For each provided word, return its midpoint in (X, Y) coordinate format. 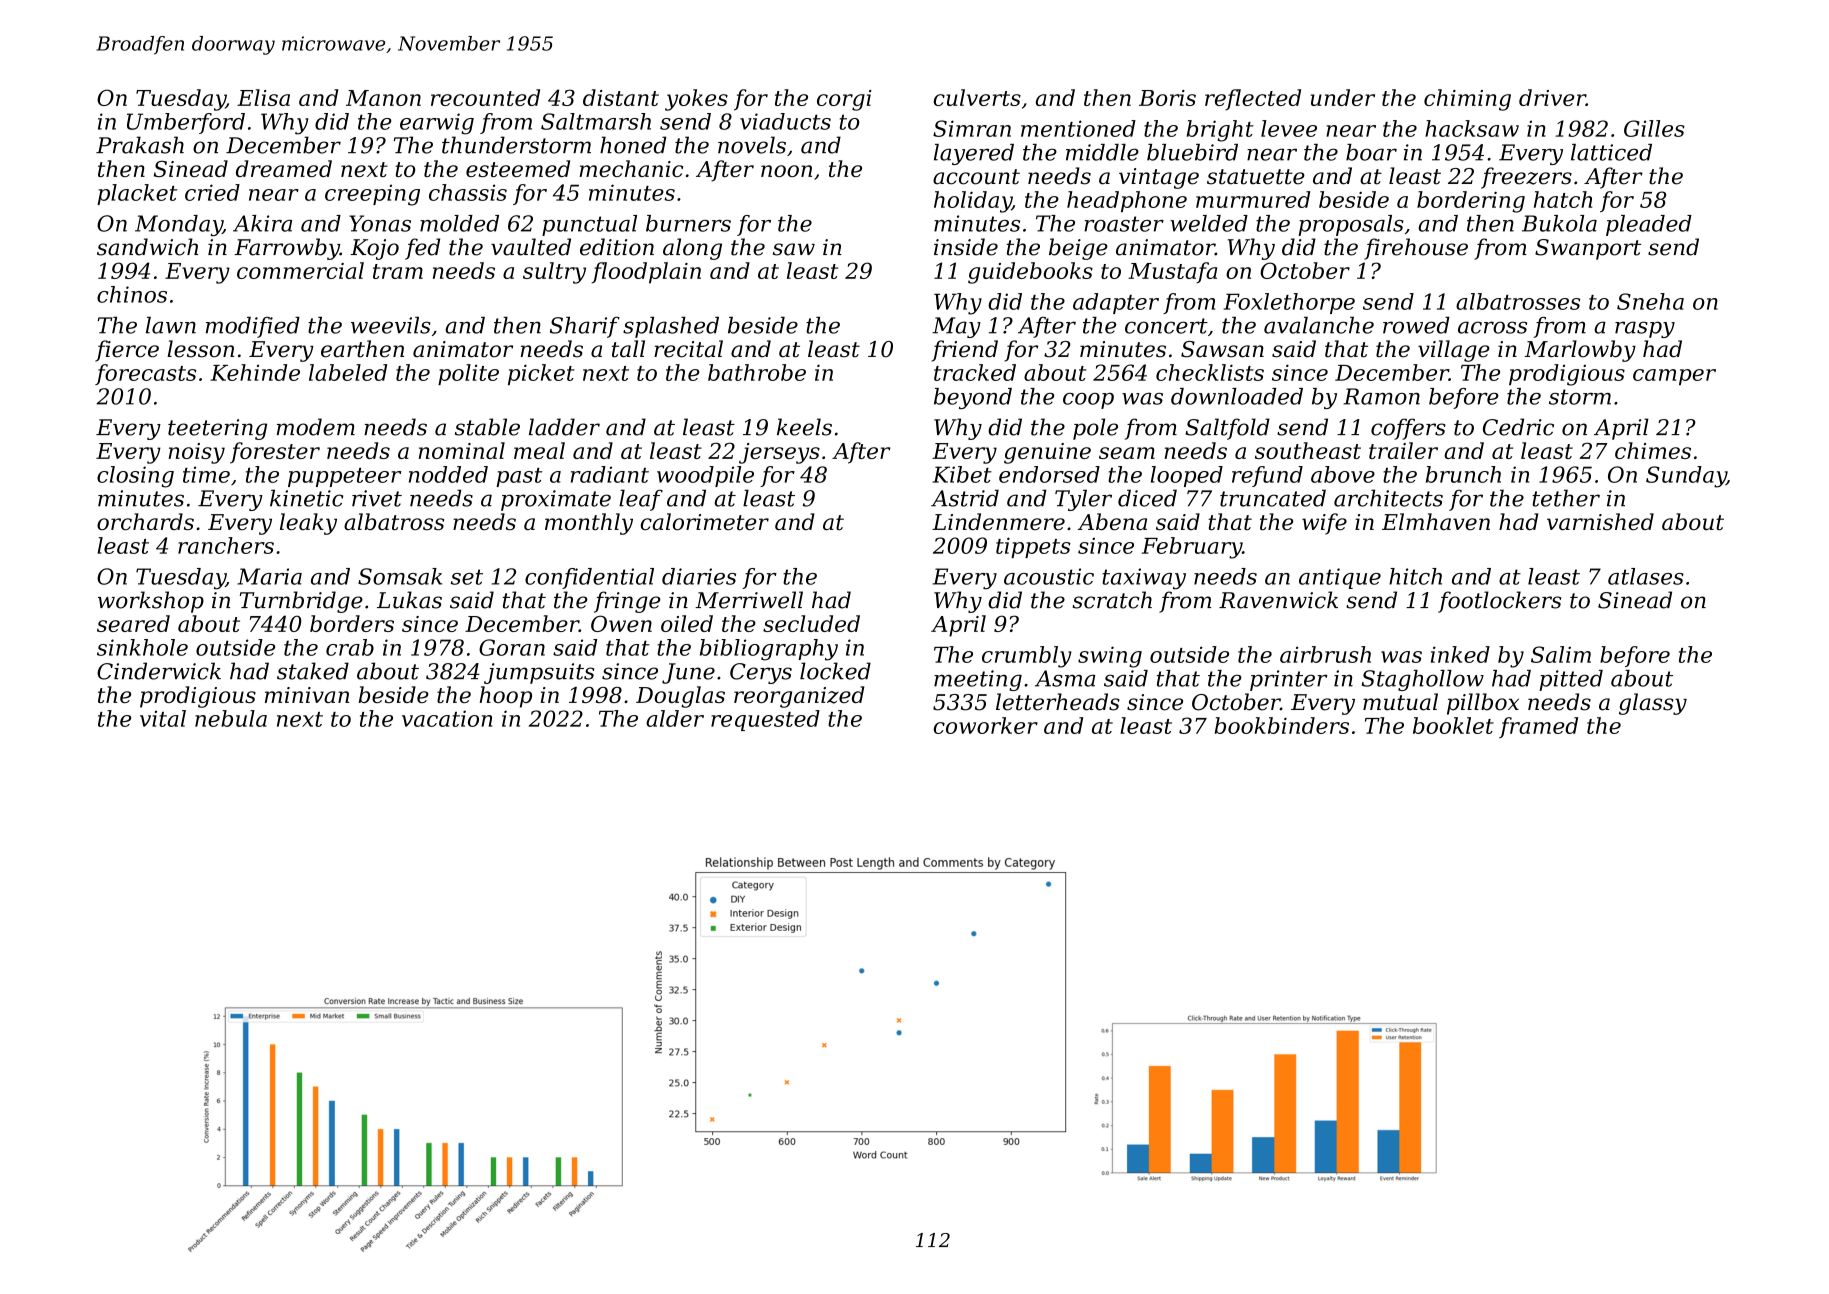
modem (316, 427)
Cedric (1518, 427)
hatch (1563, 199)
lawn (171, 325)
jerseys (779, 453)
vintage (1159, 178)
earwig (437, 124)
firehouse (1416, 249)
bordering (1471, 202)
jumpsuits (539, 673)
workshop (151, 602)
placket (137, 194)
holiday (973, 202)
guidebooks (1030, 273)
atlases (1646, 576)
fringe (627, 602)
